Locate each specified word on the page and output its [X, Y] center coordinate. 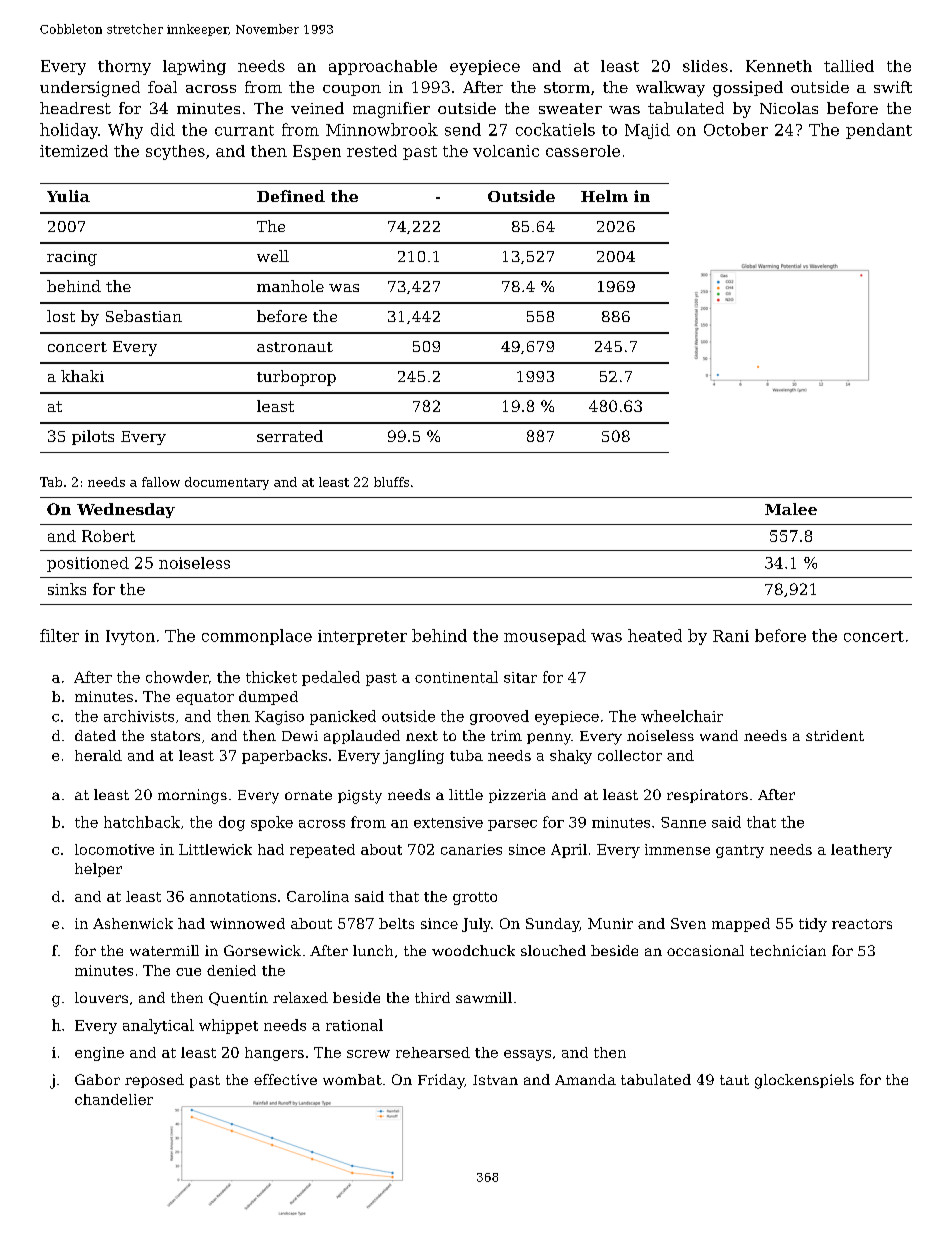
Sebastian [144, 316]
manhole [290, 286]
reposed [154, 1081]
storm [567, 87]
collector [630, 755]
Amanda [585, 1079]
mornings [192, 796]
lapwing [194, 67]
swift [893, 87]
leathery [861, 851]
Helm [604, 196]
